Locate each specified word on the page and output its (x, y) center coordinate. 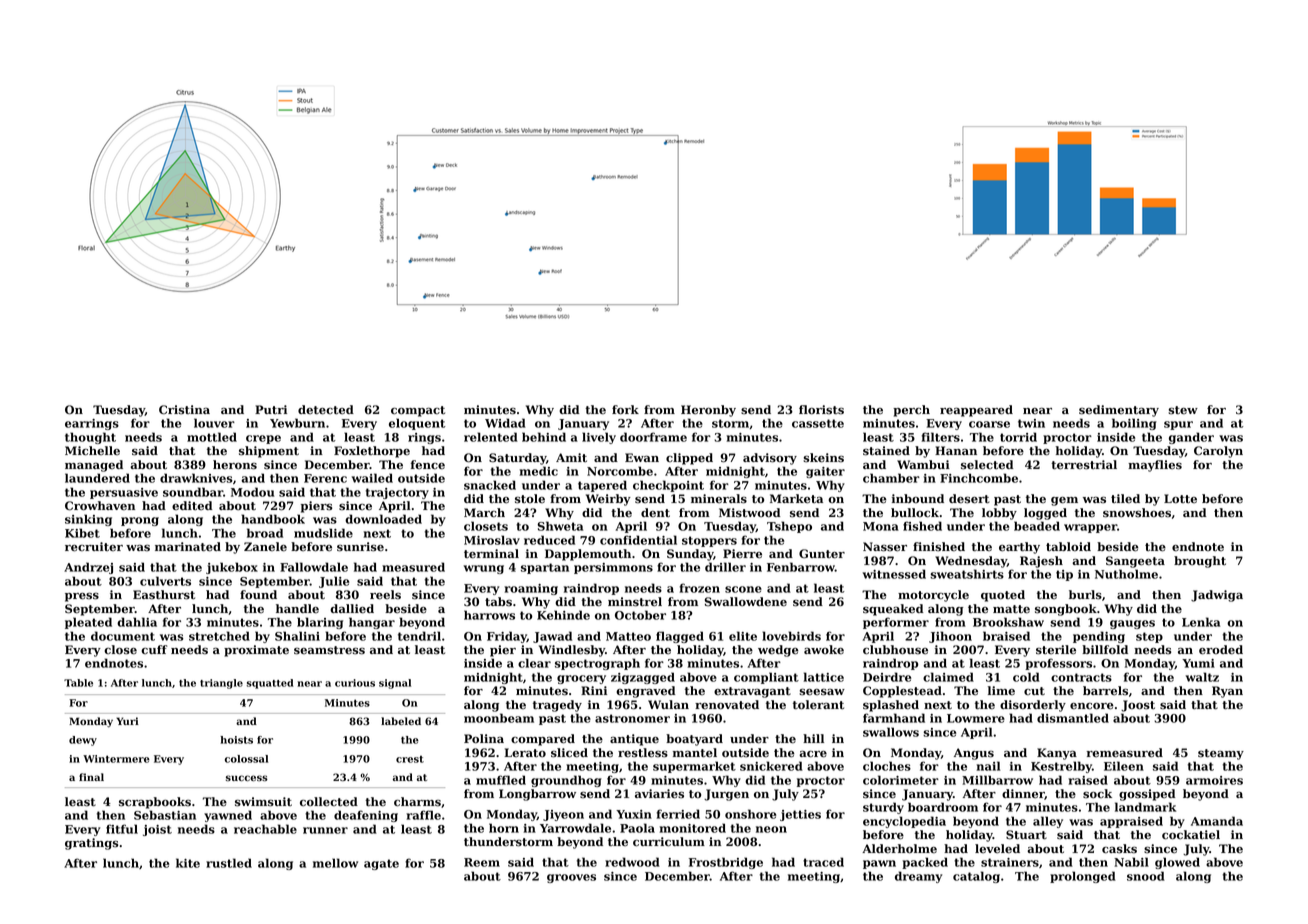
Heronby (708, 411)
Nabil (1131, 862)
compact (418, 411)
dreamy (918, 877)
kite (188, 863)
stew (1183, 410)
